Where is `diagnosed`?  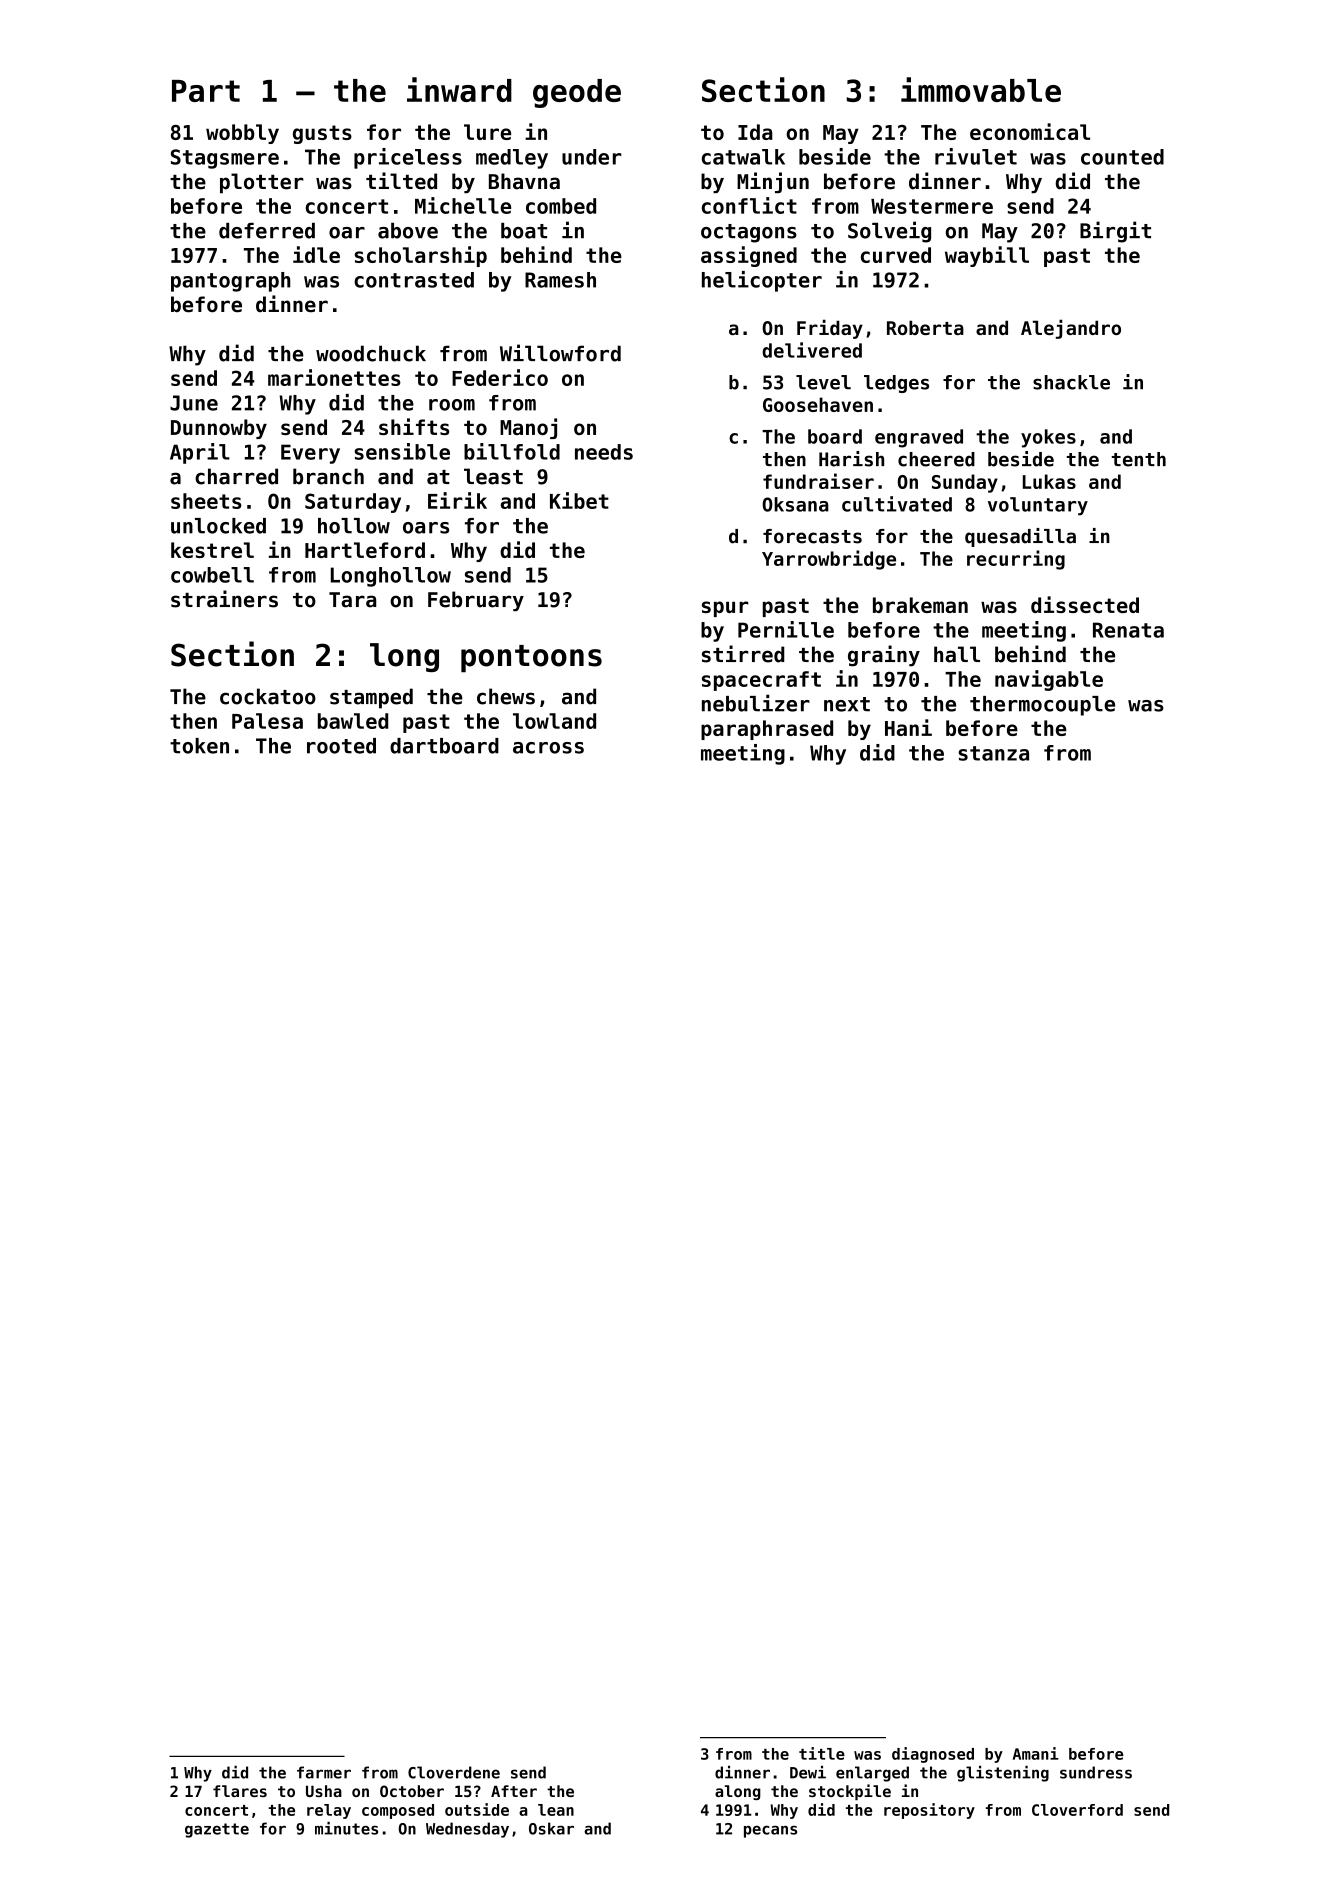 diagnosed is located at coordinates (933, 1755).
